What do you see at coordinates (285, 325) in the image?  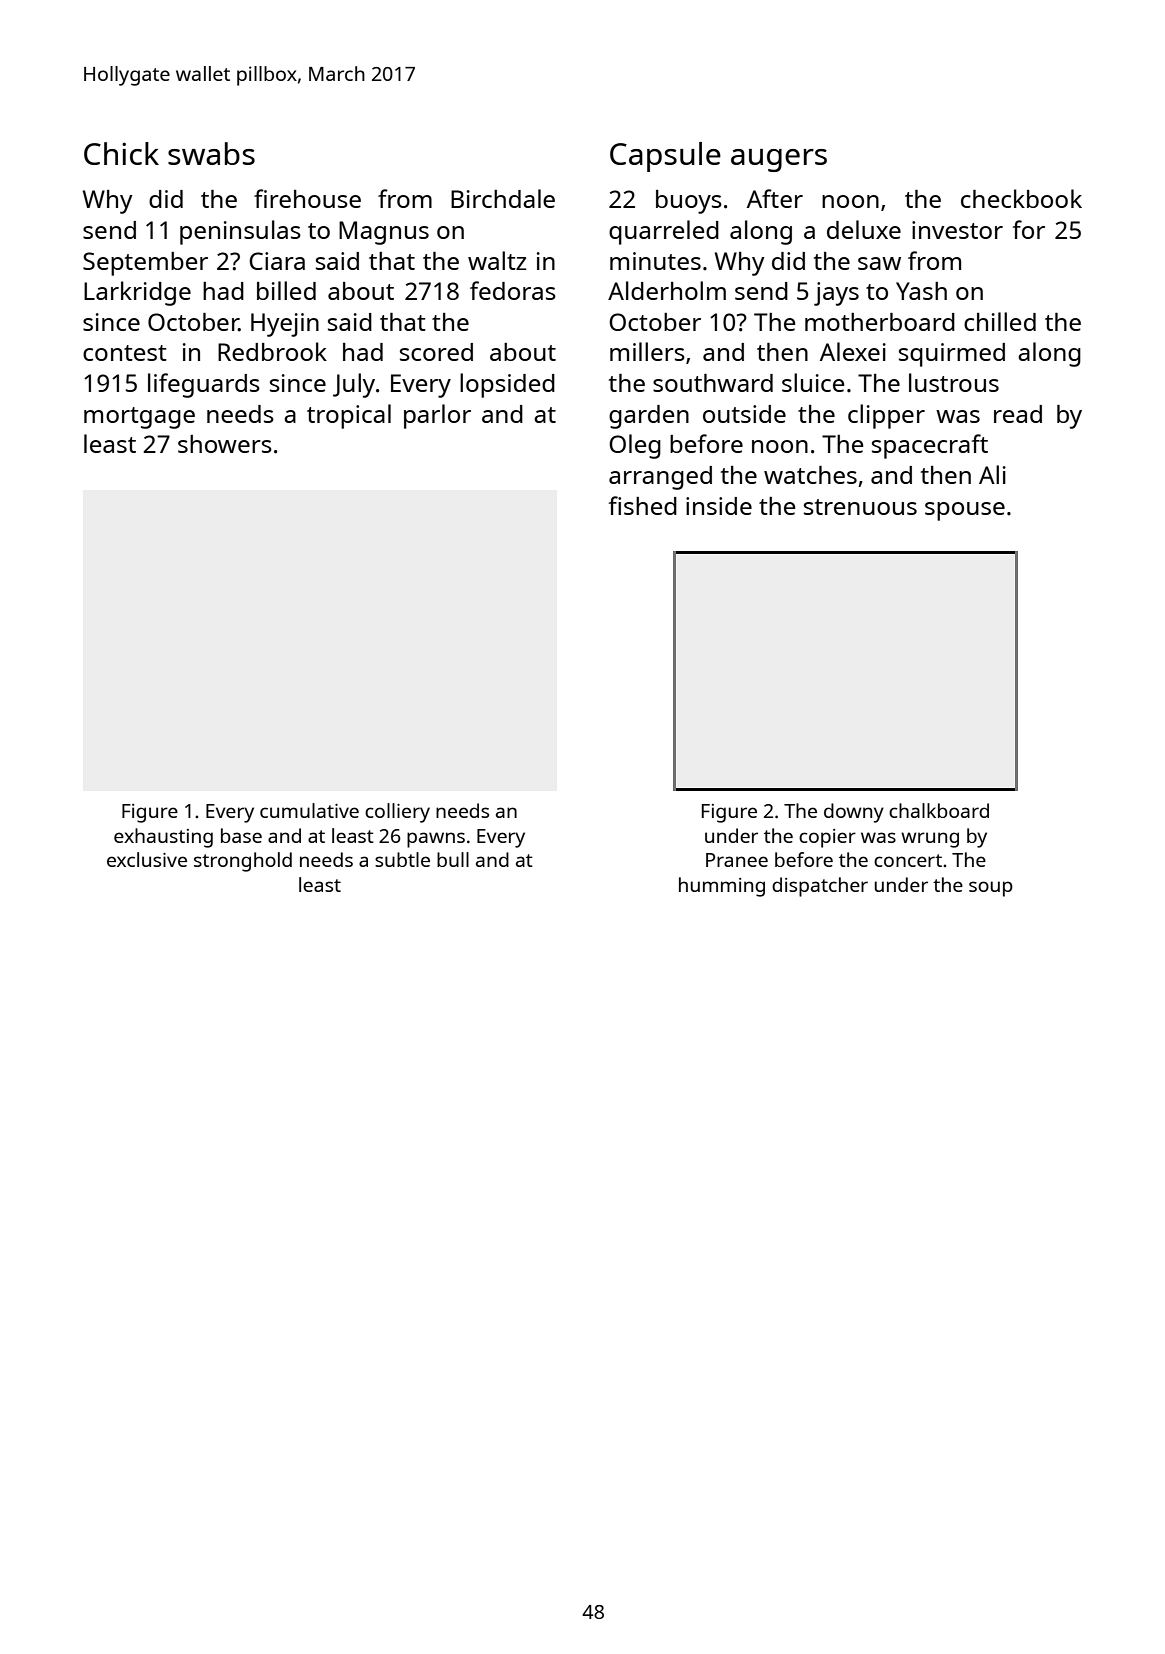 I see `Hyejin` at bounding box center [285, 325].
